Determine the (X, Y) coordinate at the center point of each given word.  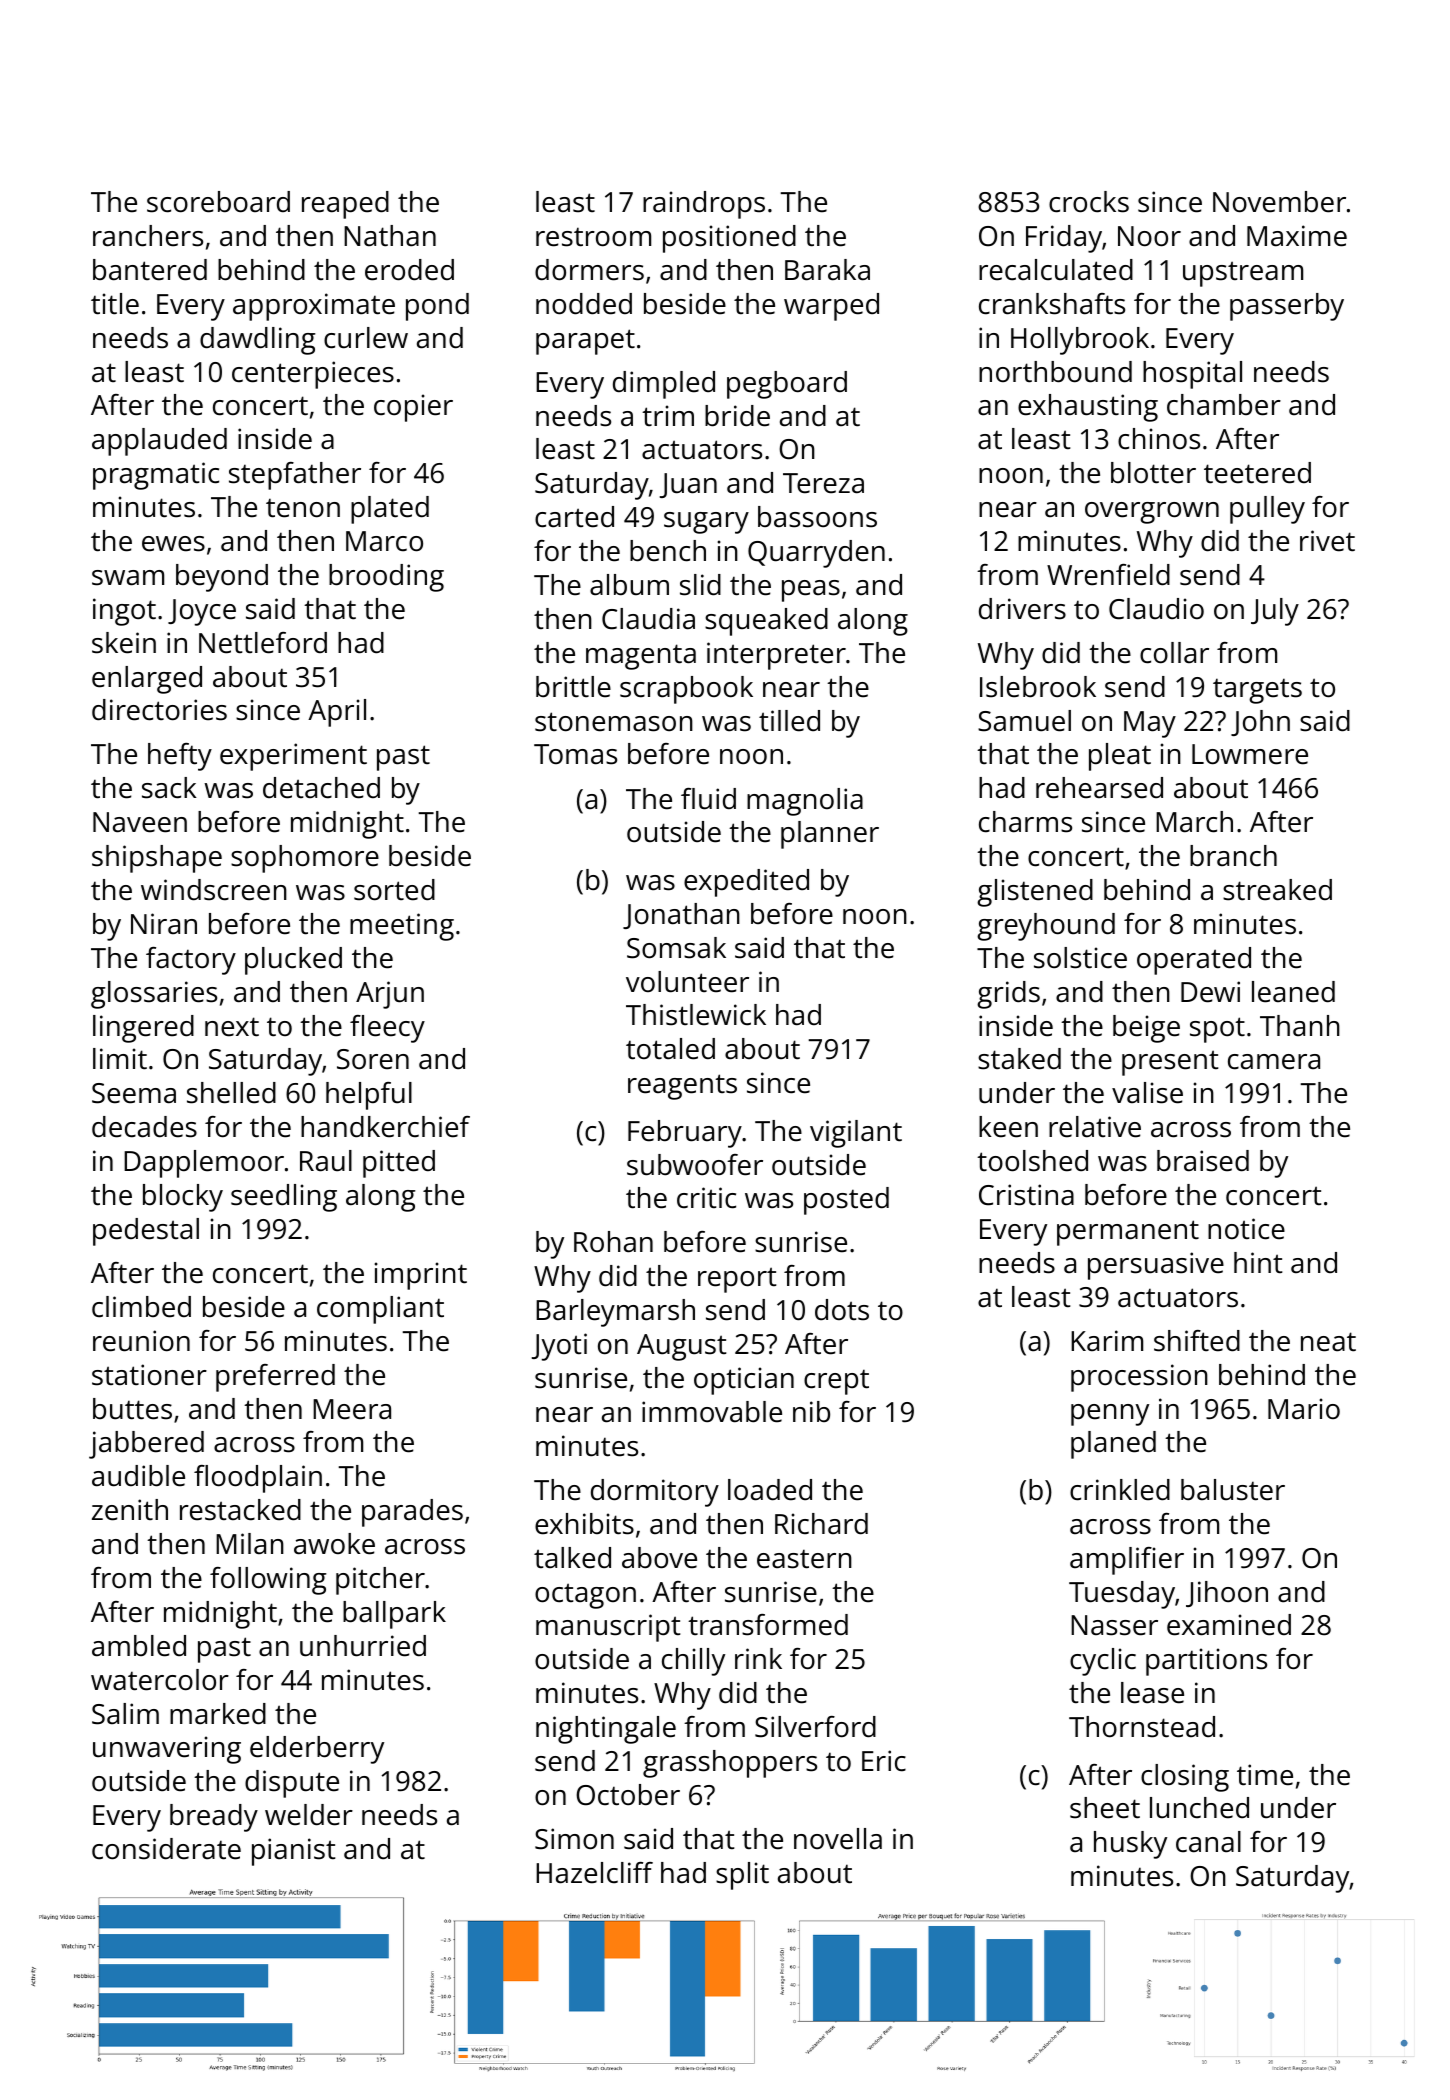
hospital (1192, 375)
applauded (159, 442)
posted (846, 1201)
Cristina (1026, 1195)
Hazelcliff (594, 1873)
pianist (293, 1852)
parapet (585, 342)
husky (1130, 1845)
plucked (293, 961)
